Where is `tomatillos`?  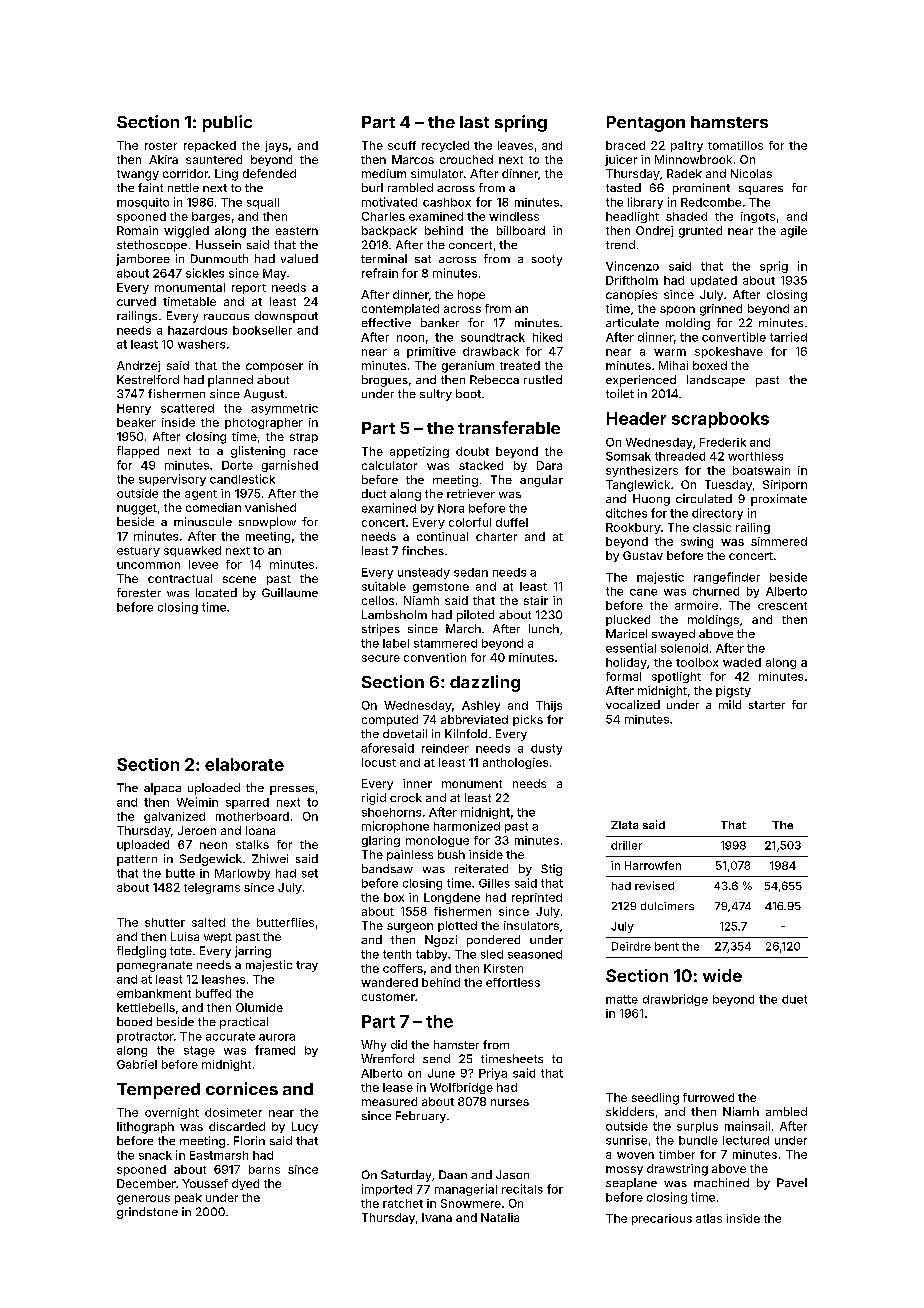
tomatillos is located at coordinates (735, 145).
